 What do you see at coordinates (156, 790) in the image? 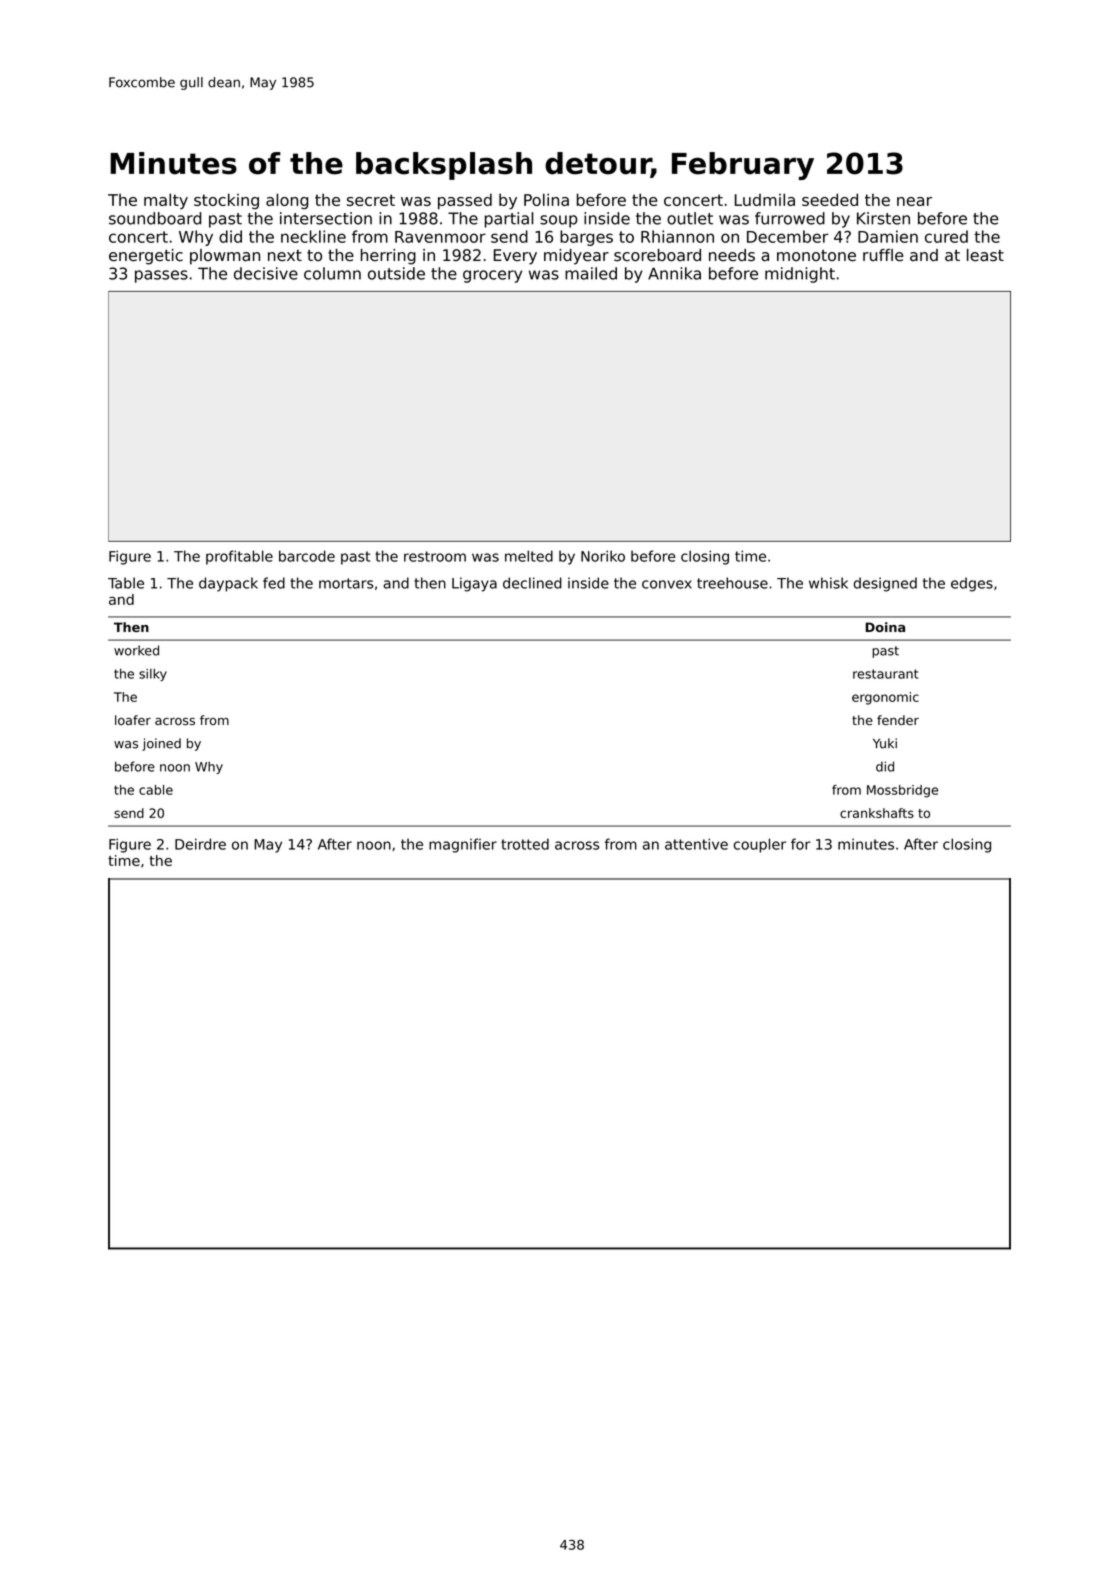
I see `cable` at bounding box center [156, 790].
